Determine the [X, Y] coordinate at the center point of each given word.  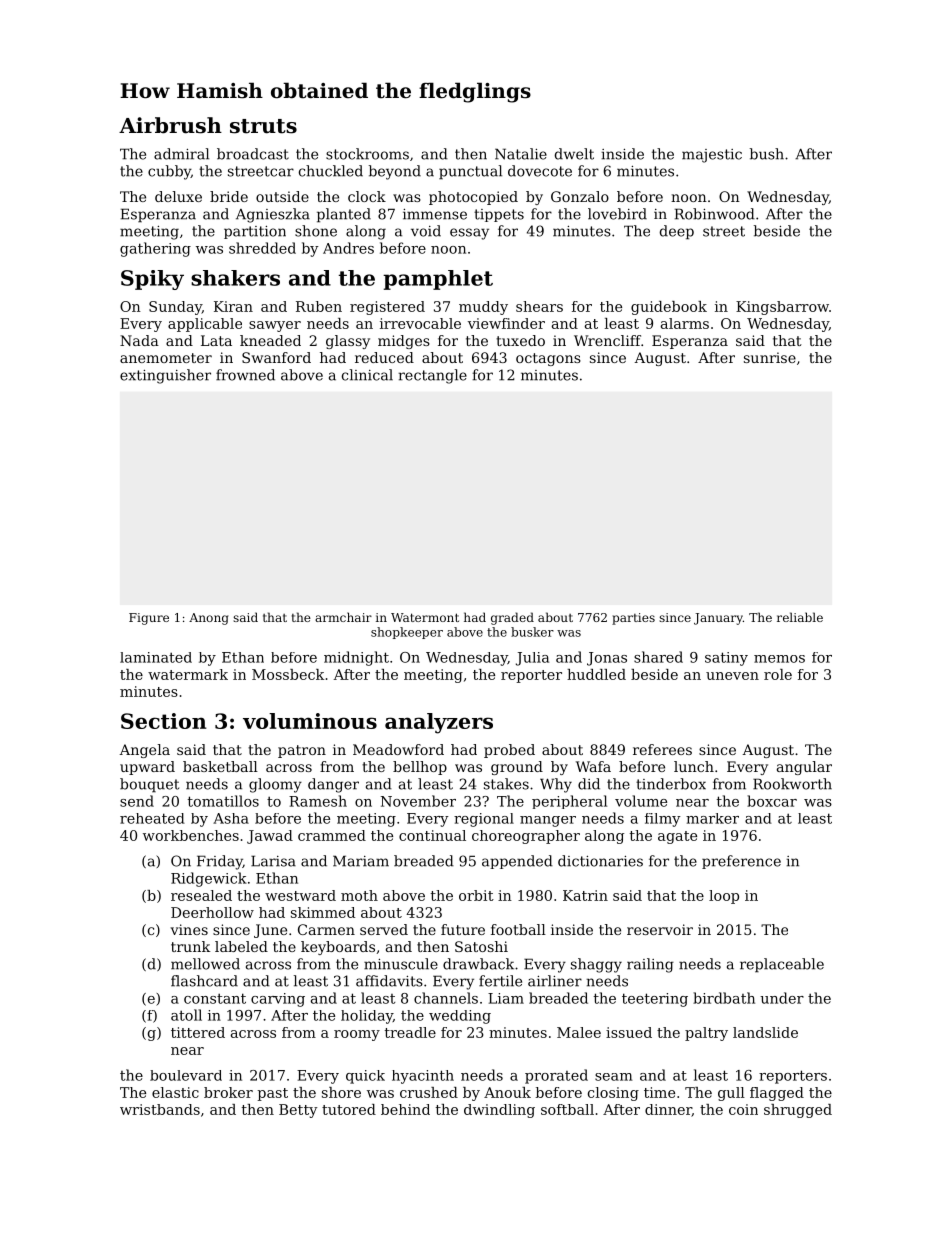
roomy [357, 1035]
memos [779, 659]
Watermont [425, 617]
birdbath [724, 998]
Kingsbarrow [782, 308]
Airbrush [170, 125]
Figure [149, 619]
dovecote [540, 171]
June [270, 931]
